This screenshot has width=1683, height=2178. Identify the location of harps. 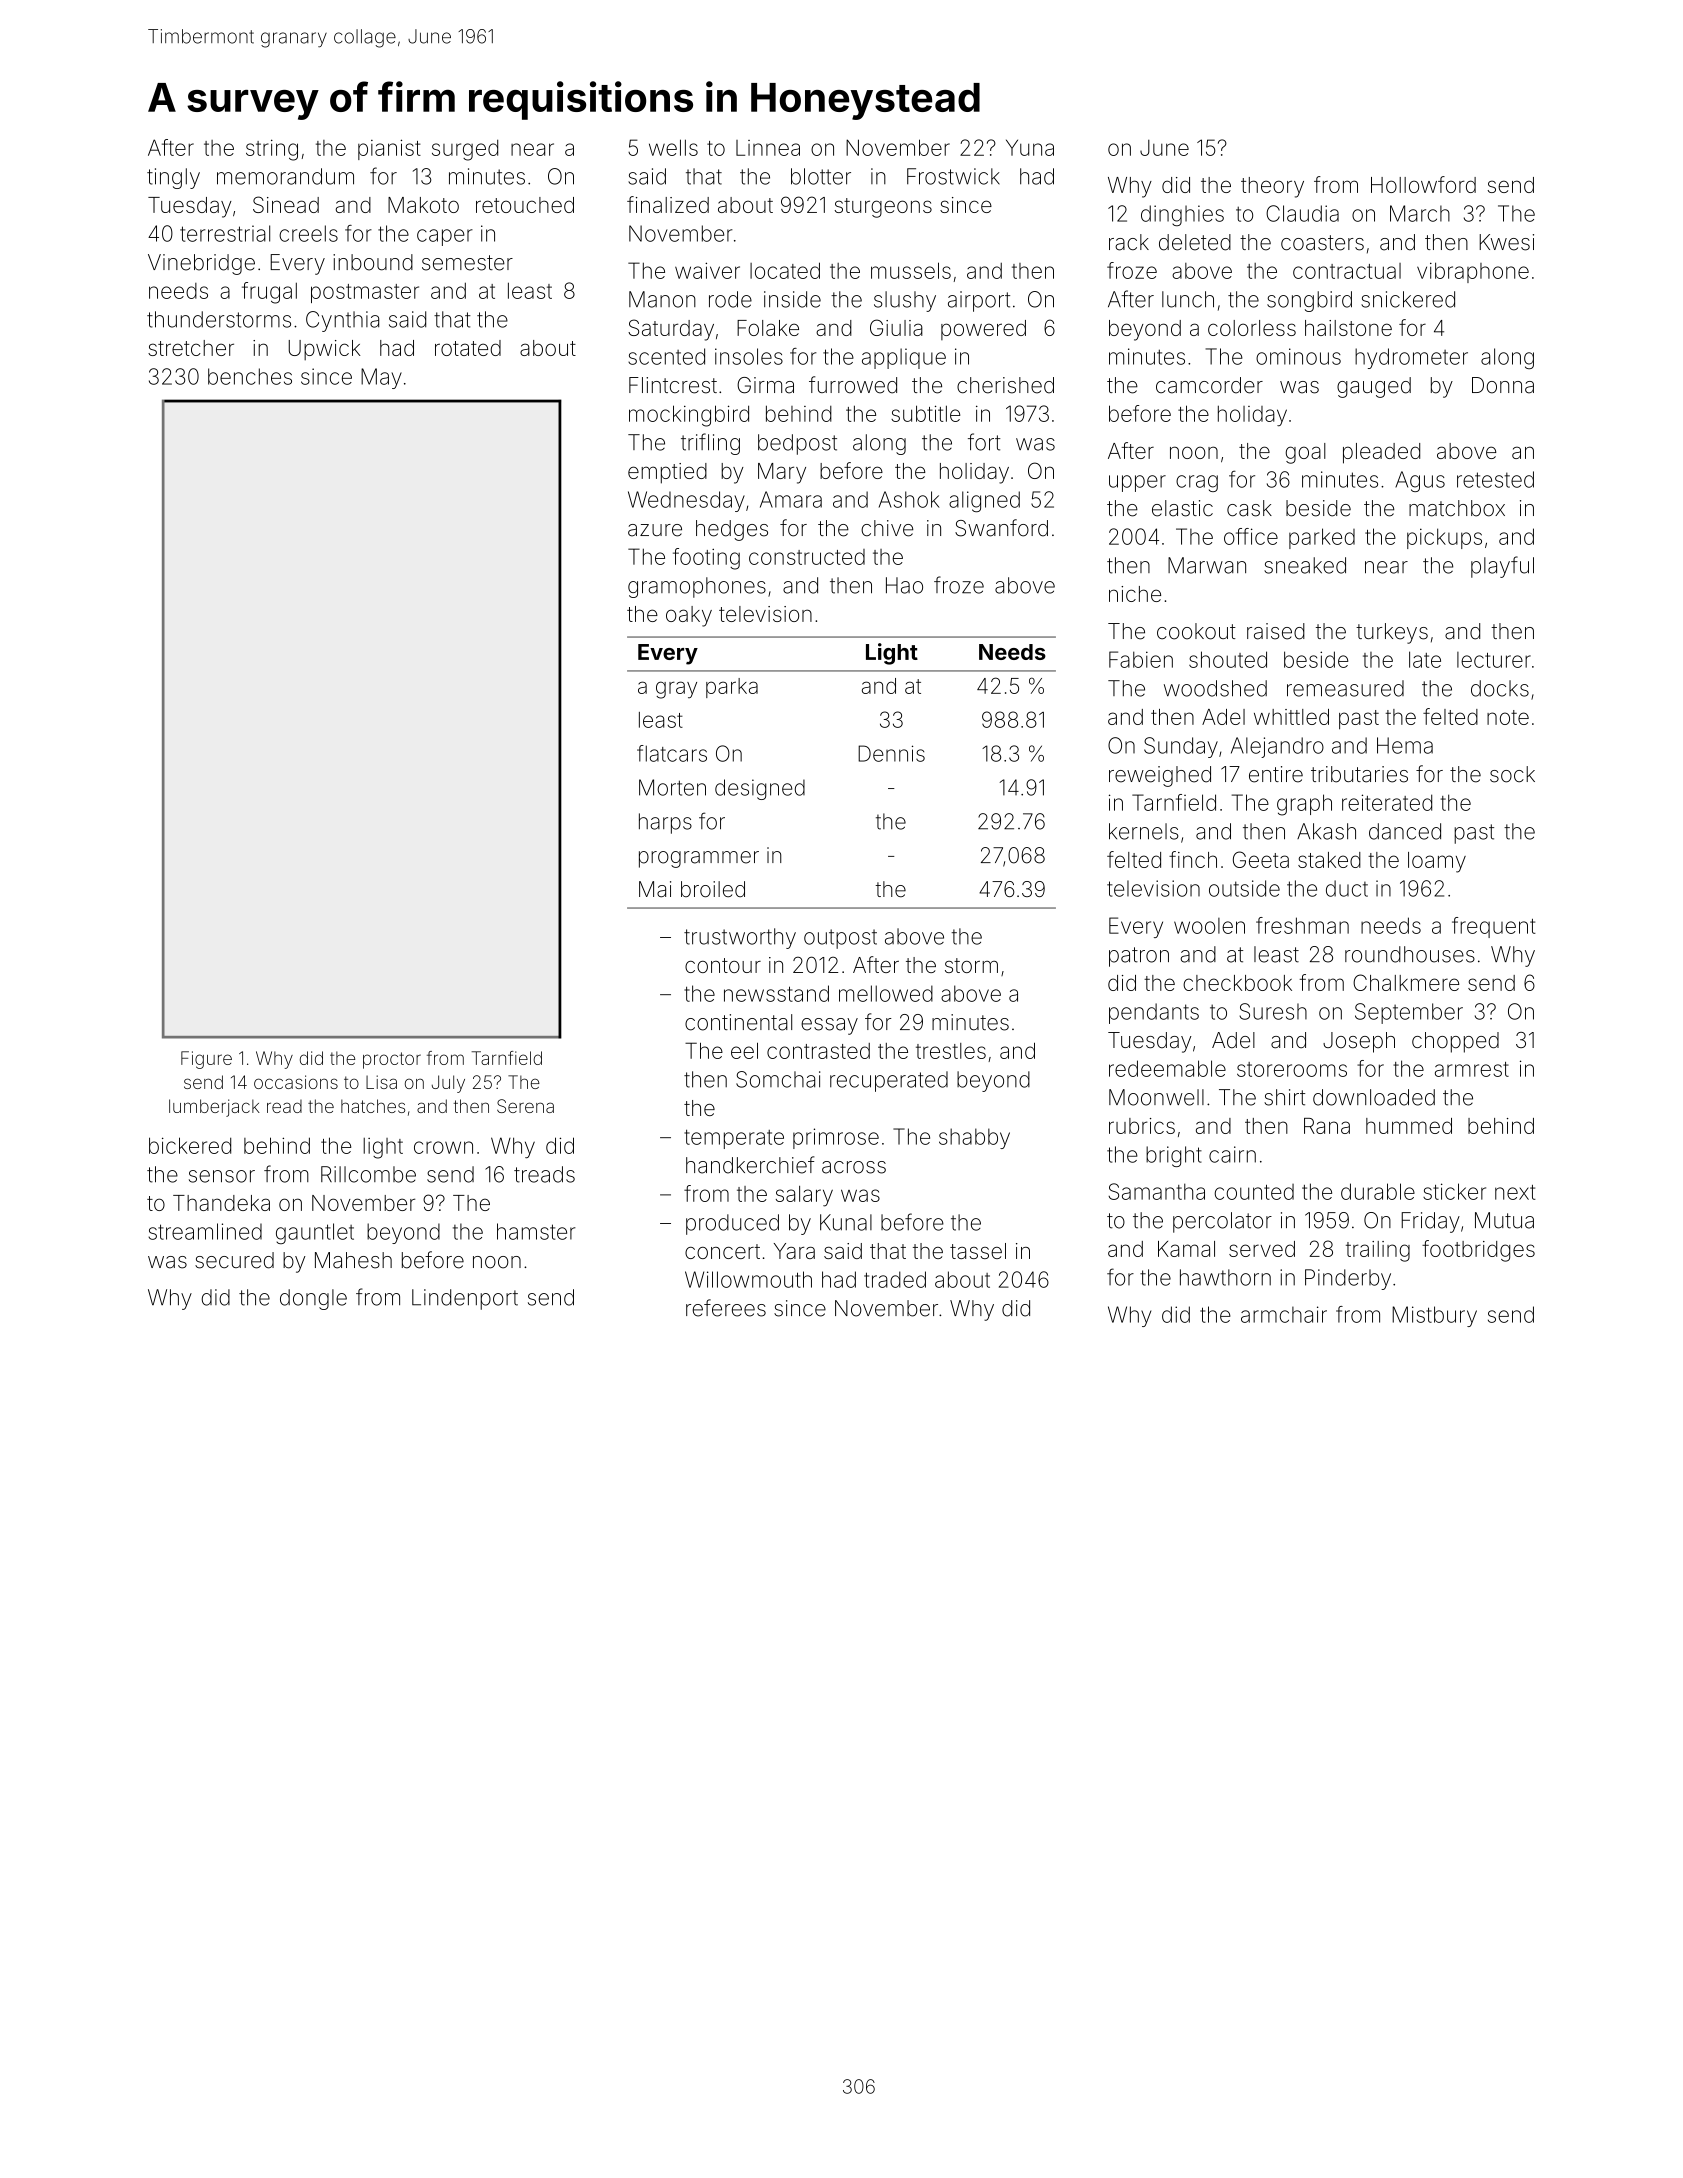
(665, 823).
